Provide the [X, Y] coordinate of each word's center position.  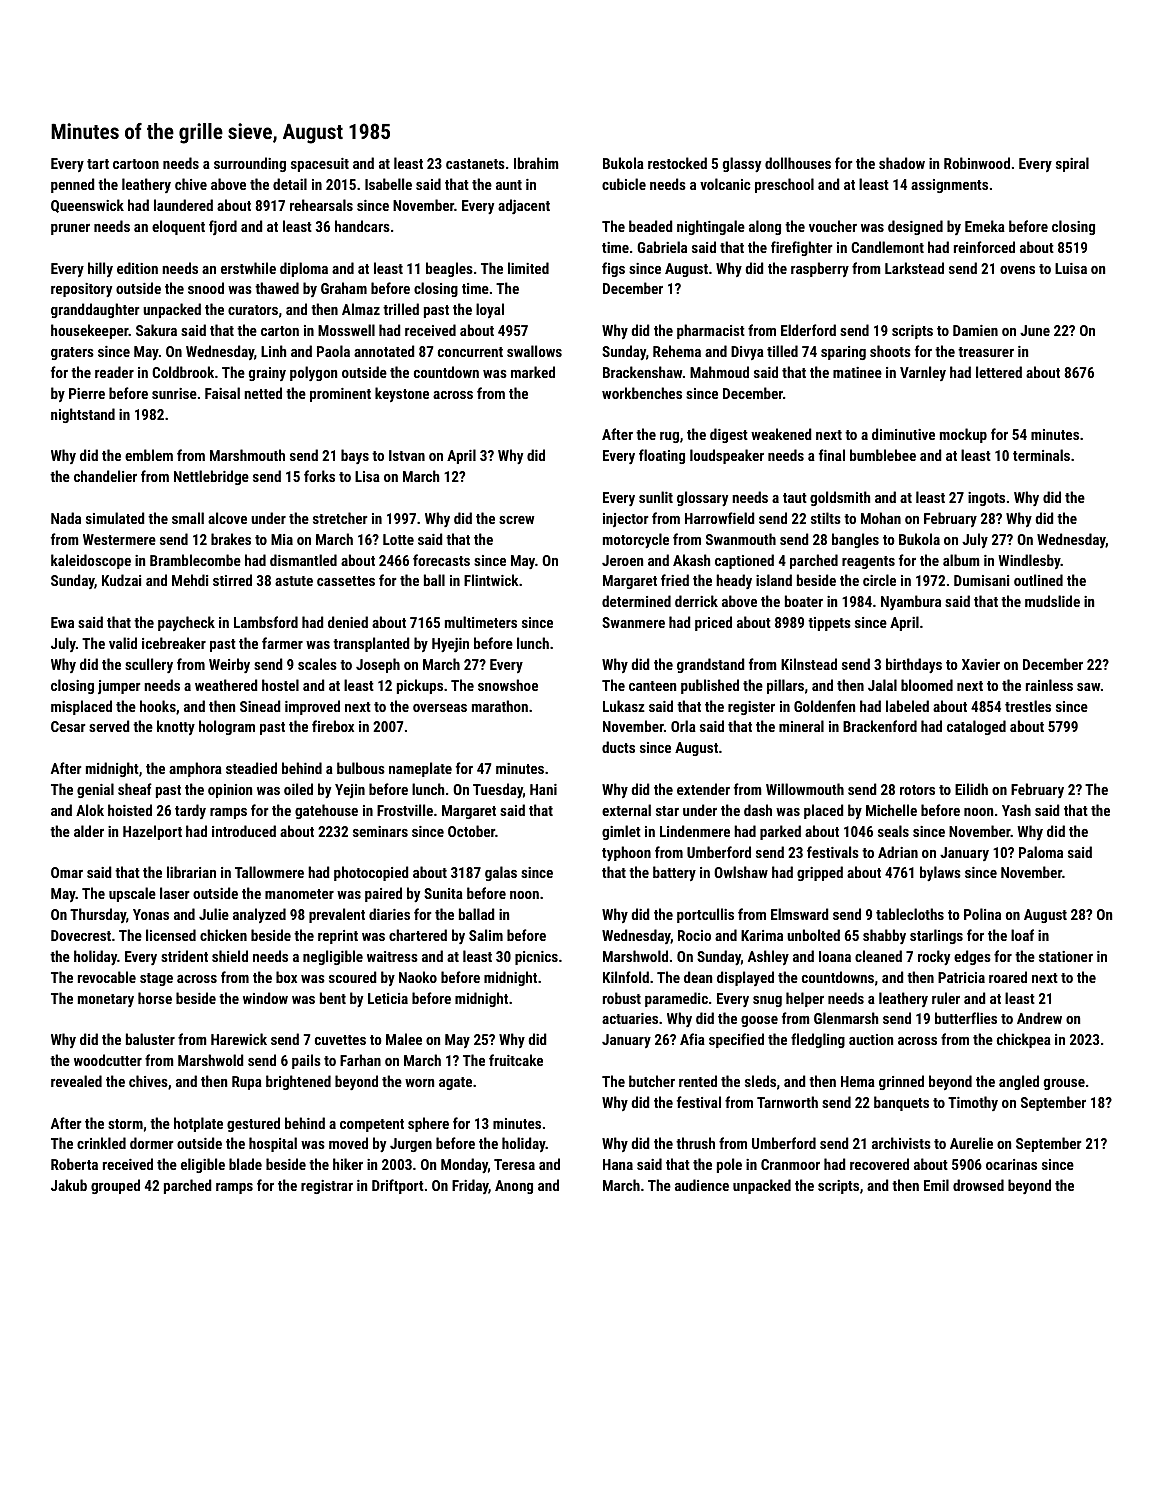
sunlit [656, 497]
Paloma [1041, 852]
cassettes [346, 581]
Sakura [156, 330]
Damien [975, 330]
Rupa [247, 1083]
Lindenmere [695, 831]
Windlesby [1029, 561]
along [765, 227]
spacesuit [320, 165]
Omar [67, 872]
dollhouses [798, 163]
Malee [404, 1039]
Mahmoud [719, 372]
